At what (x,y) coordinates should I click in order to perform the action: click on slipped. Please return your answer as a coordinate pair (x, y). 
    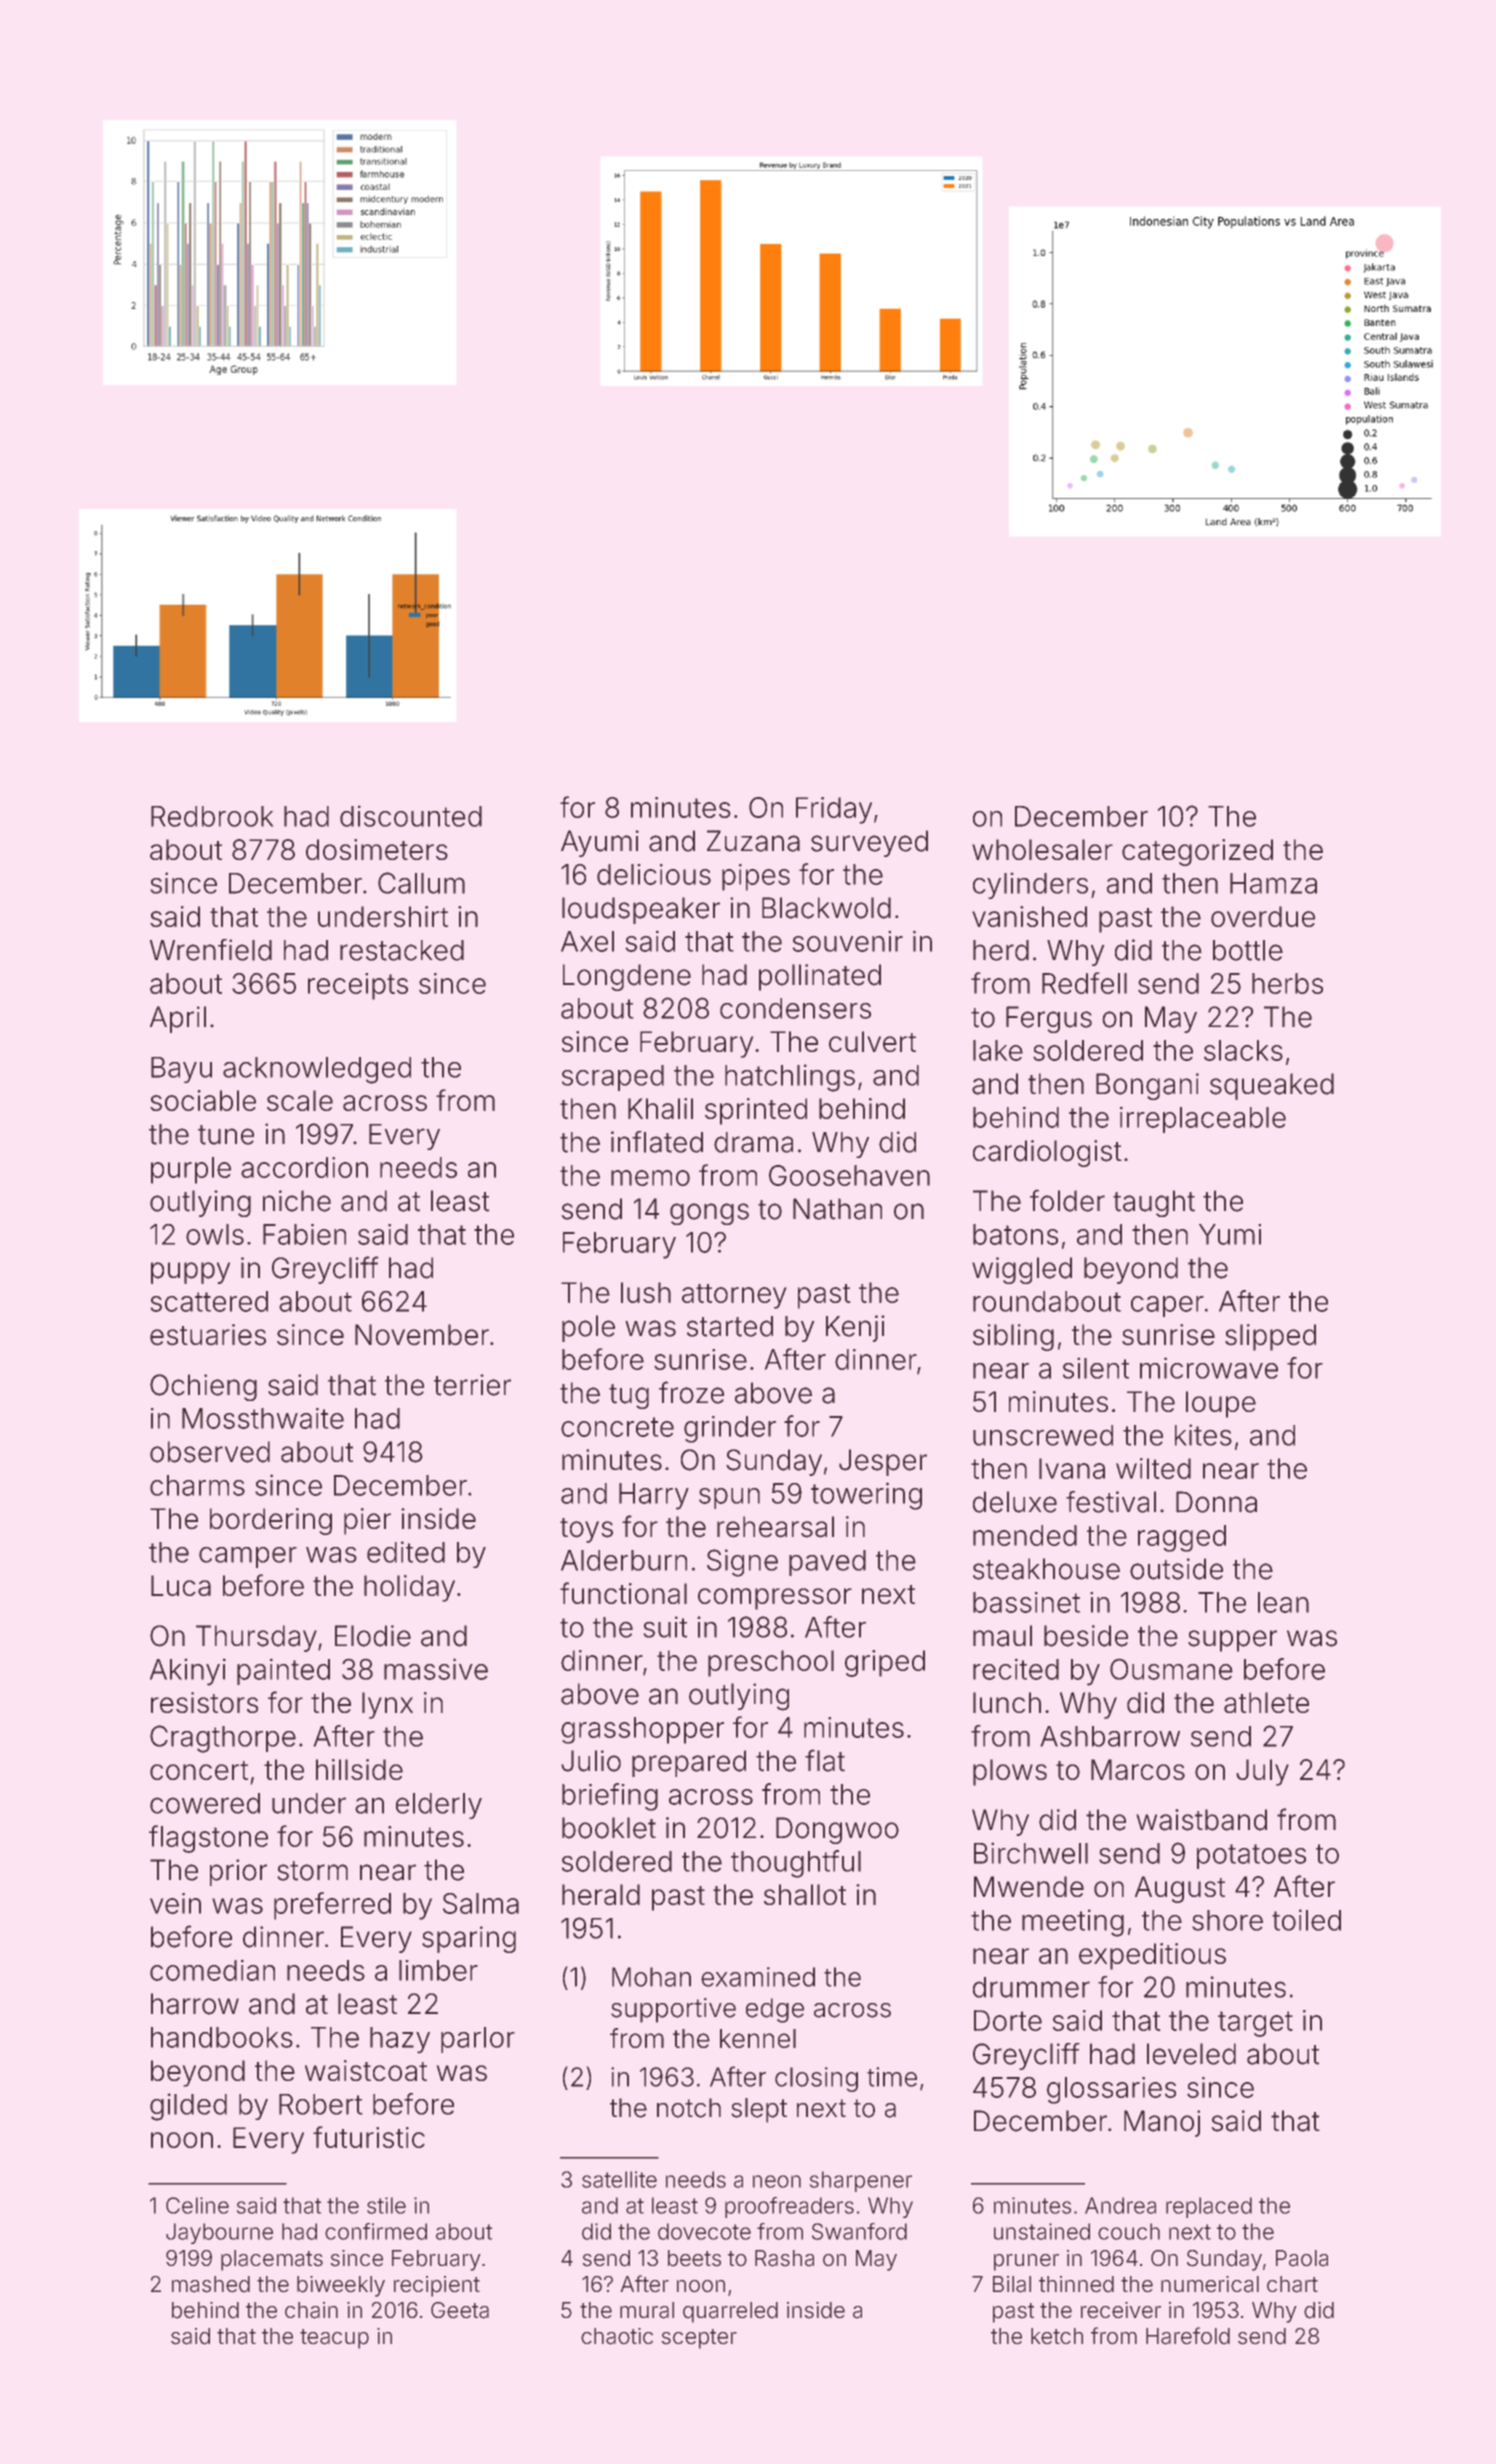
    Looking at the image, I should click on (1270, 1337).
